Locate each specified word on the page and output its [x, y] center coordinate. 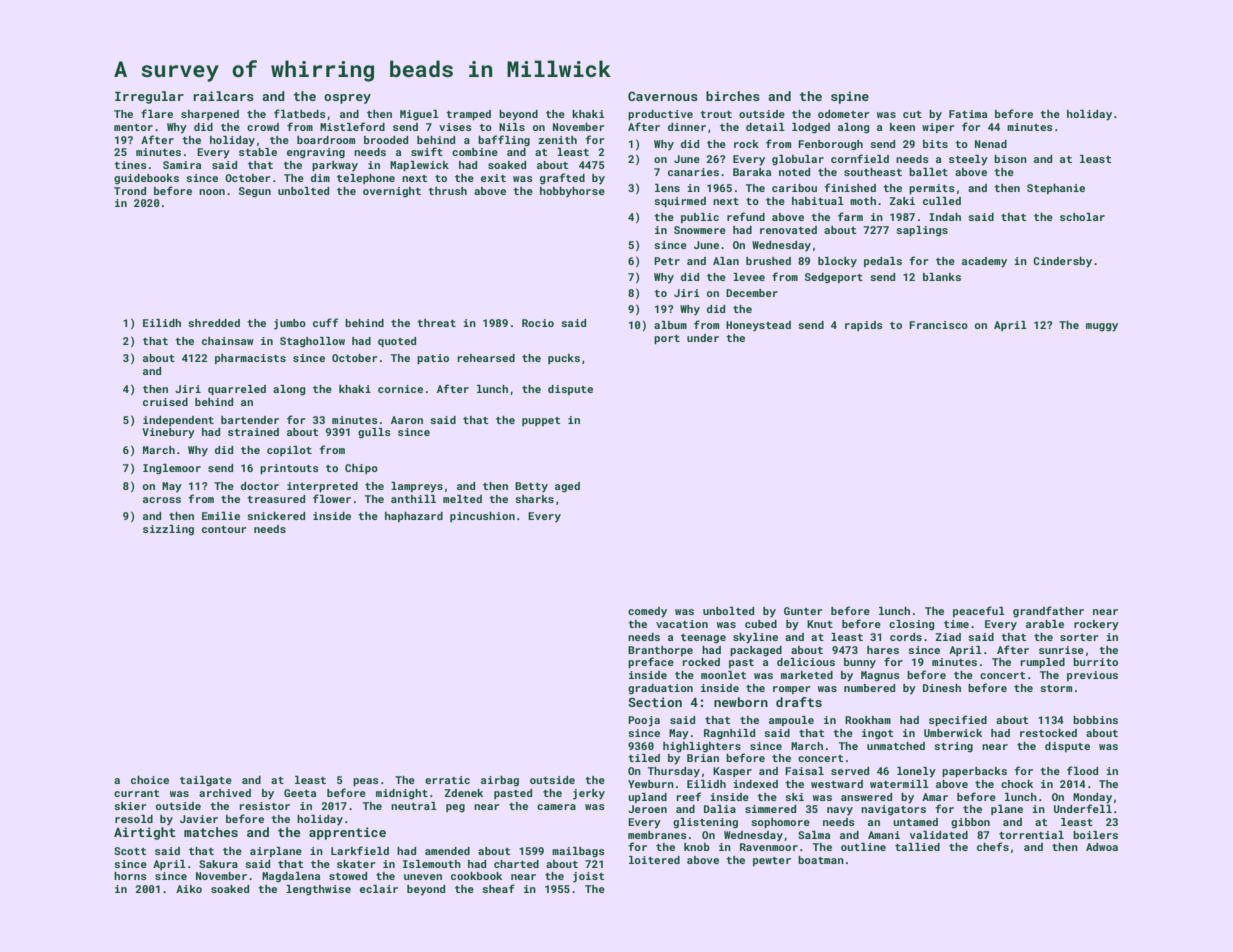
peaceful [979, 611]
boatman [821, 860]
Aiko [189, 889]
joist [588, 877]
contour [224, 529]
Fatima [968, 114]
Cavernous [663, 96]
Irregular [149, 97]
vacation [682, 624]
